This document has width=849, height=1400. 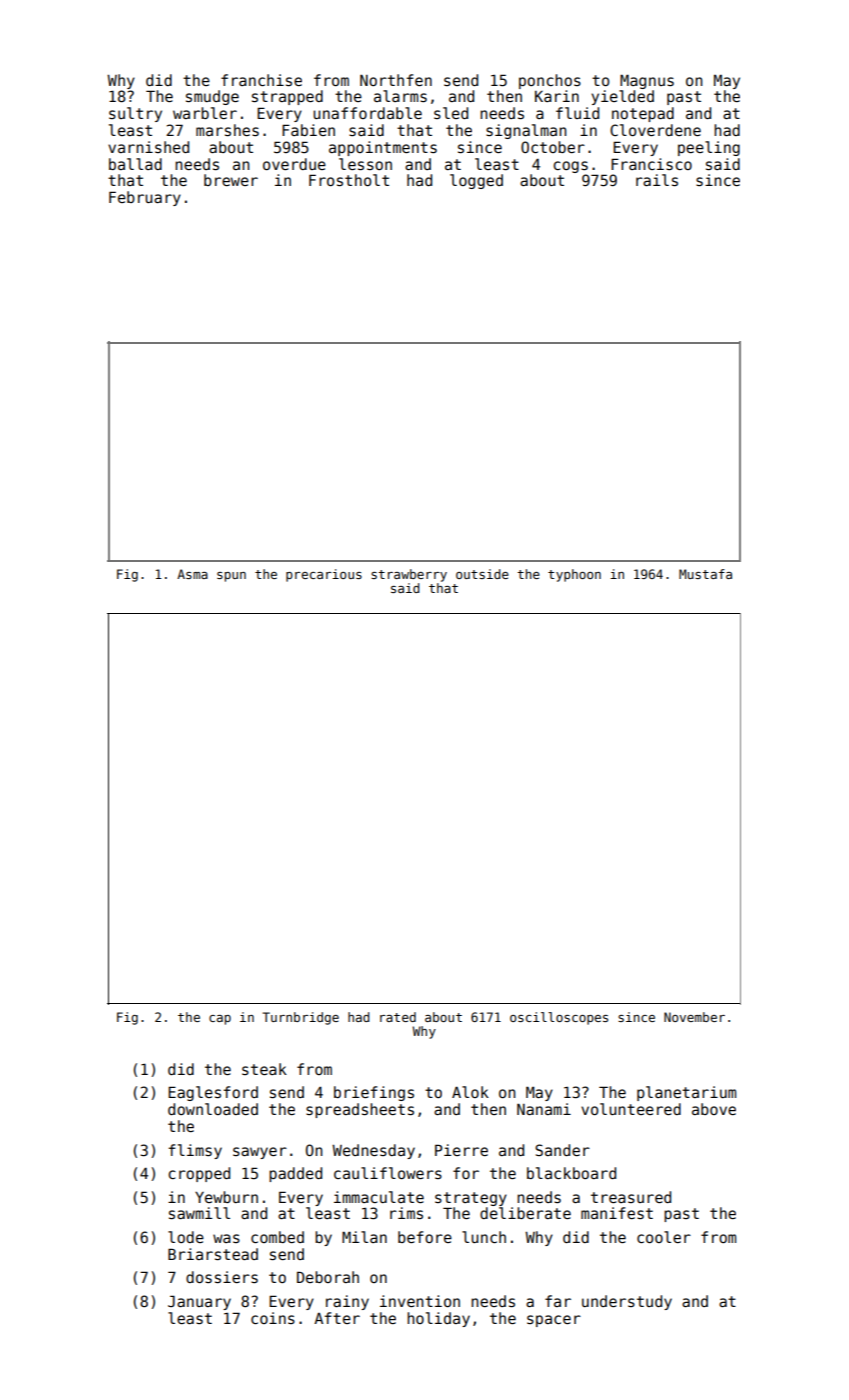 What do you see at coordinates (694, 1017) in the document?
I see `November` at bounding box center [694, 1017].
